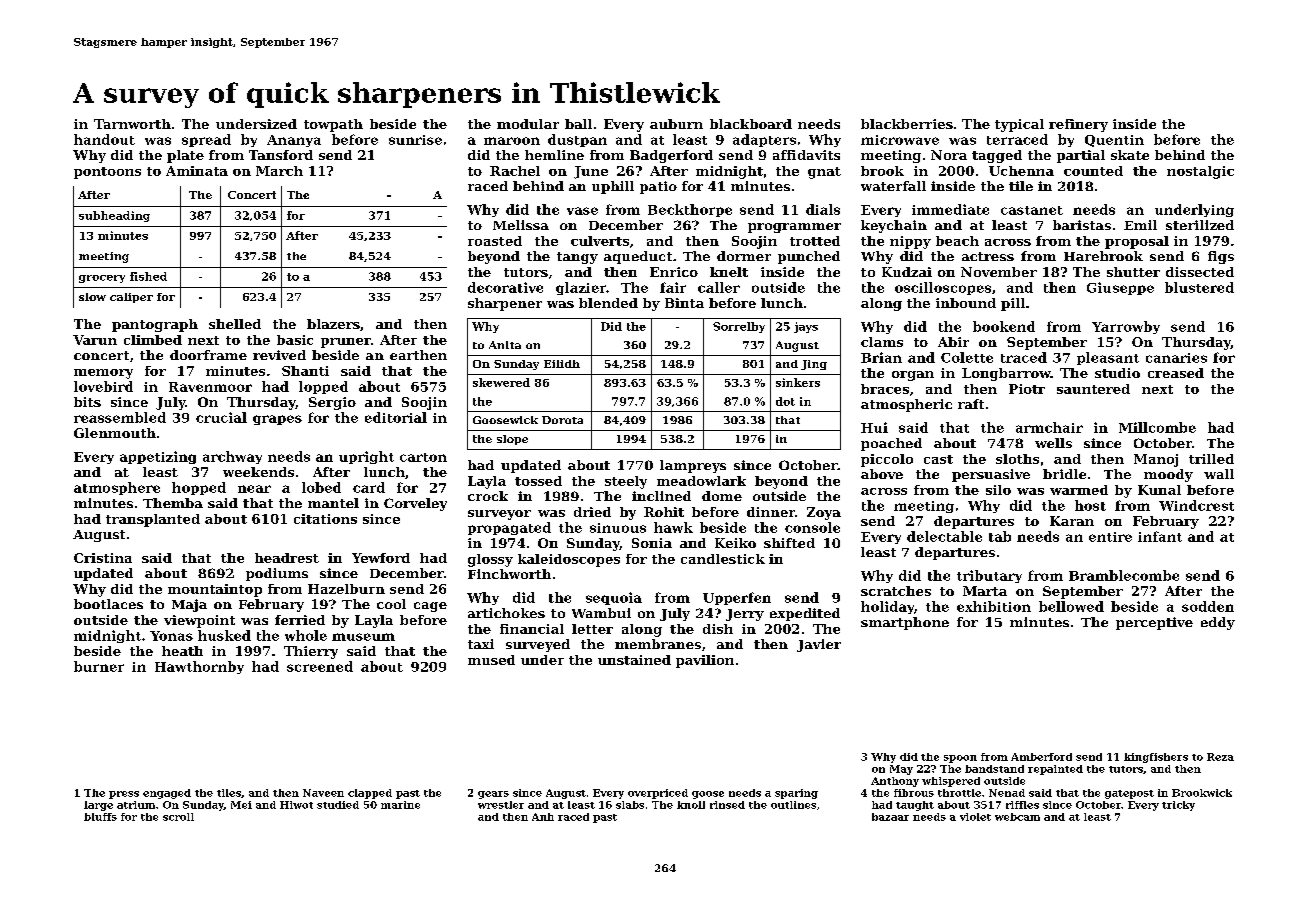 This page has width=1308, height=924. I want to click on slow, so click(92, 297).
